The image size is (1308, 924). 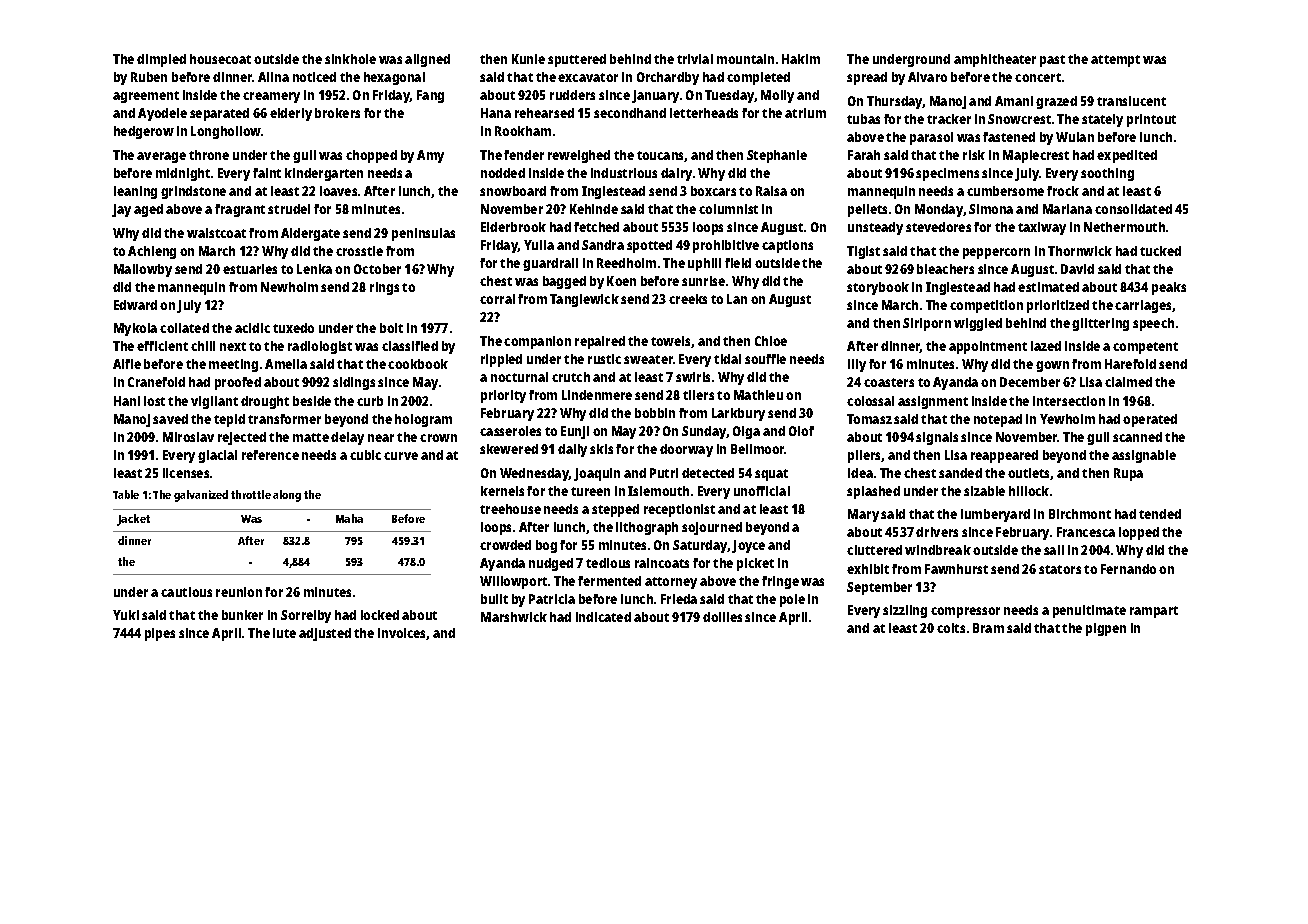 I want to click on Thornwick, so click(x=1080, y=251).
